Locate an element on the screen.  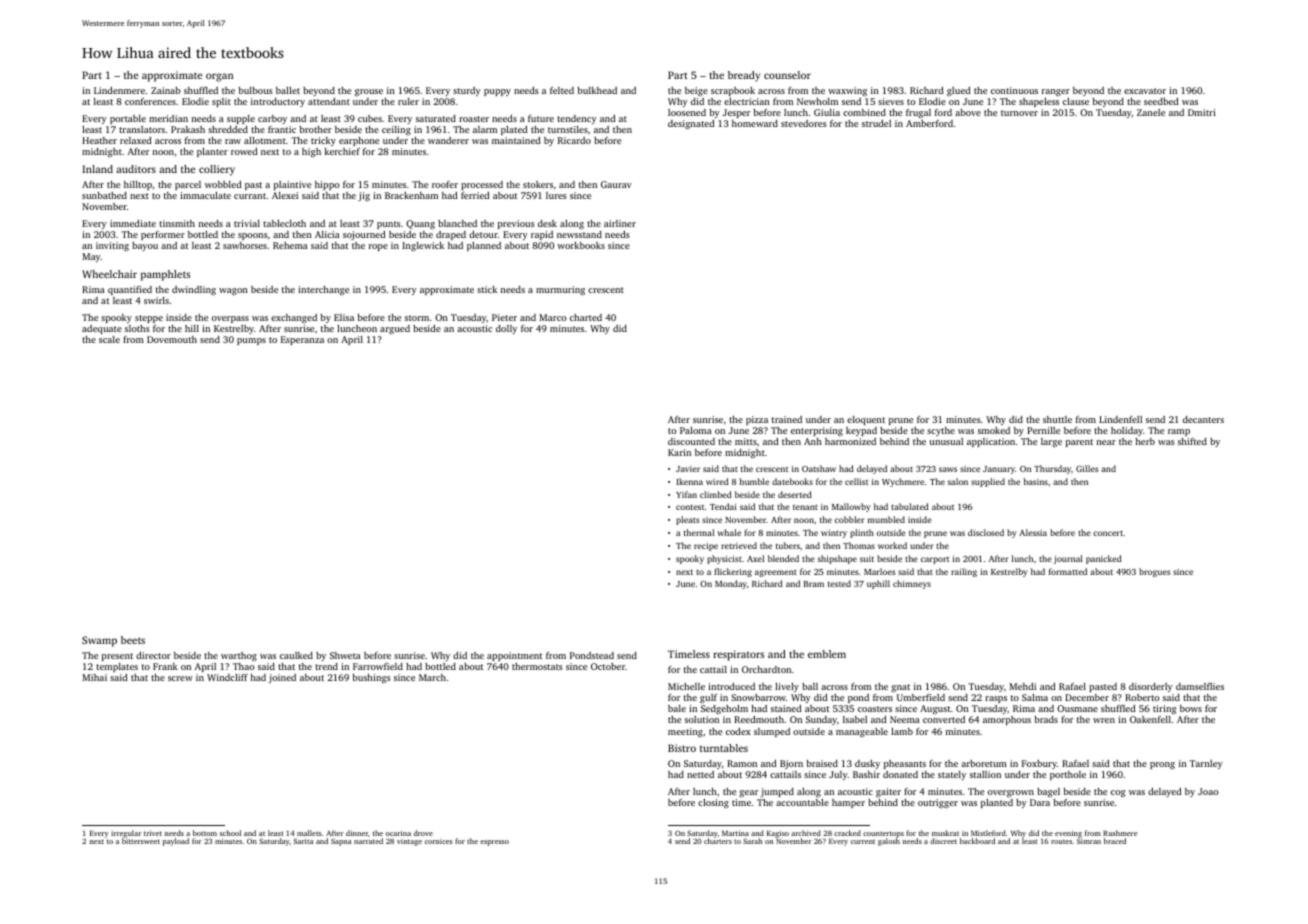
shapeless is located at coordinates (1039, 102).
